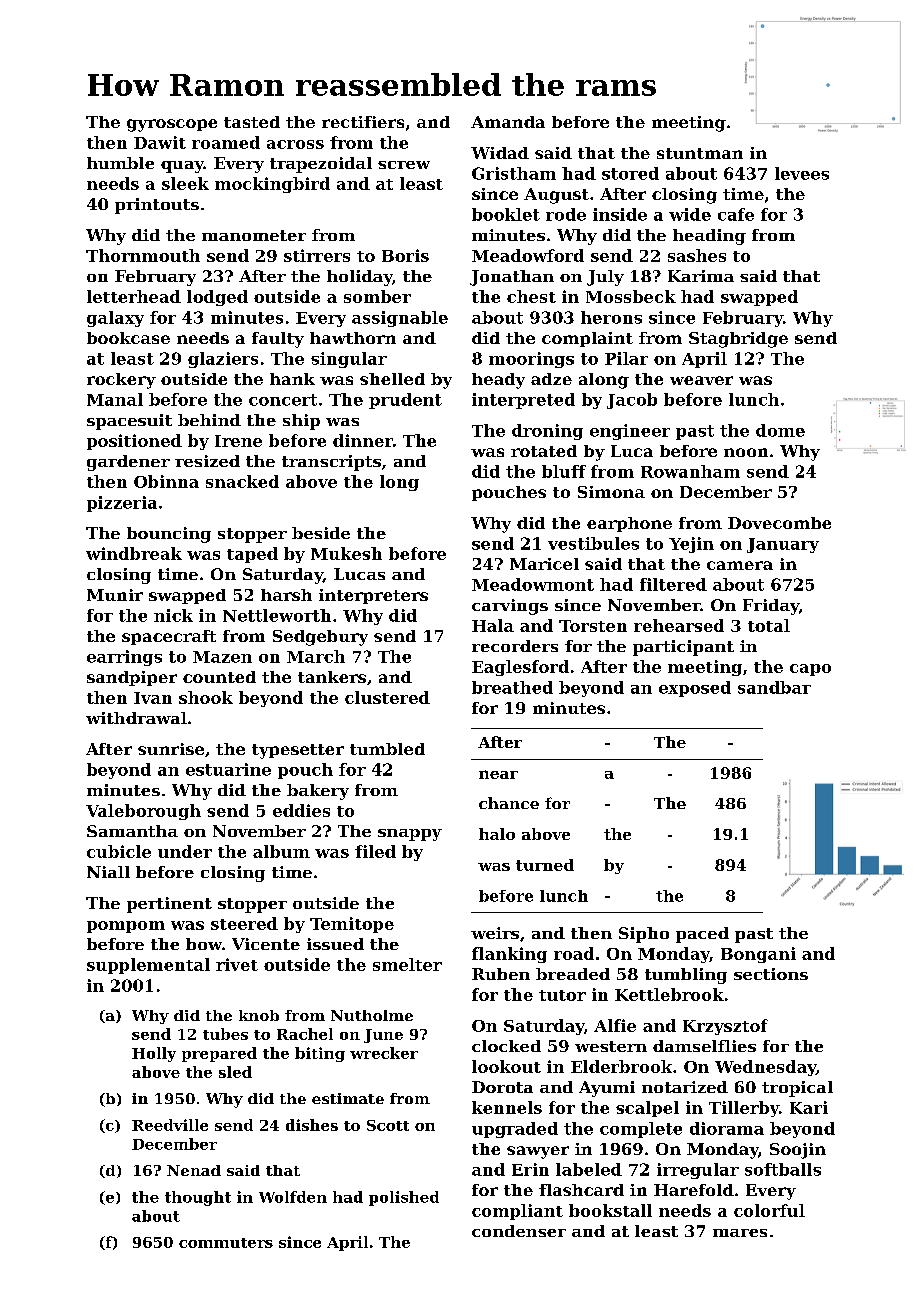 The image size is (924, 1308). What do you see at coordinates (405, 401) in the document?
I see `prudent` at bounding box center [405, 401].
